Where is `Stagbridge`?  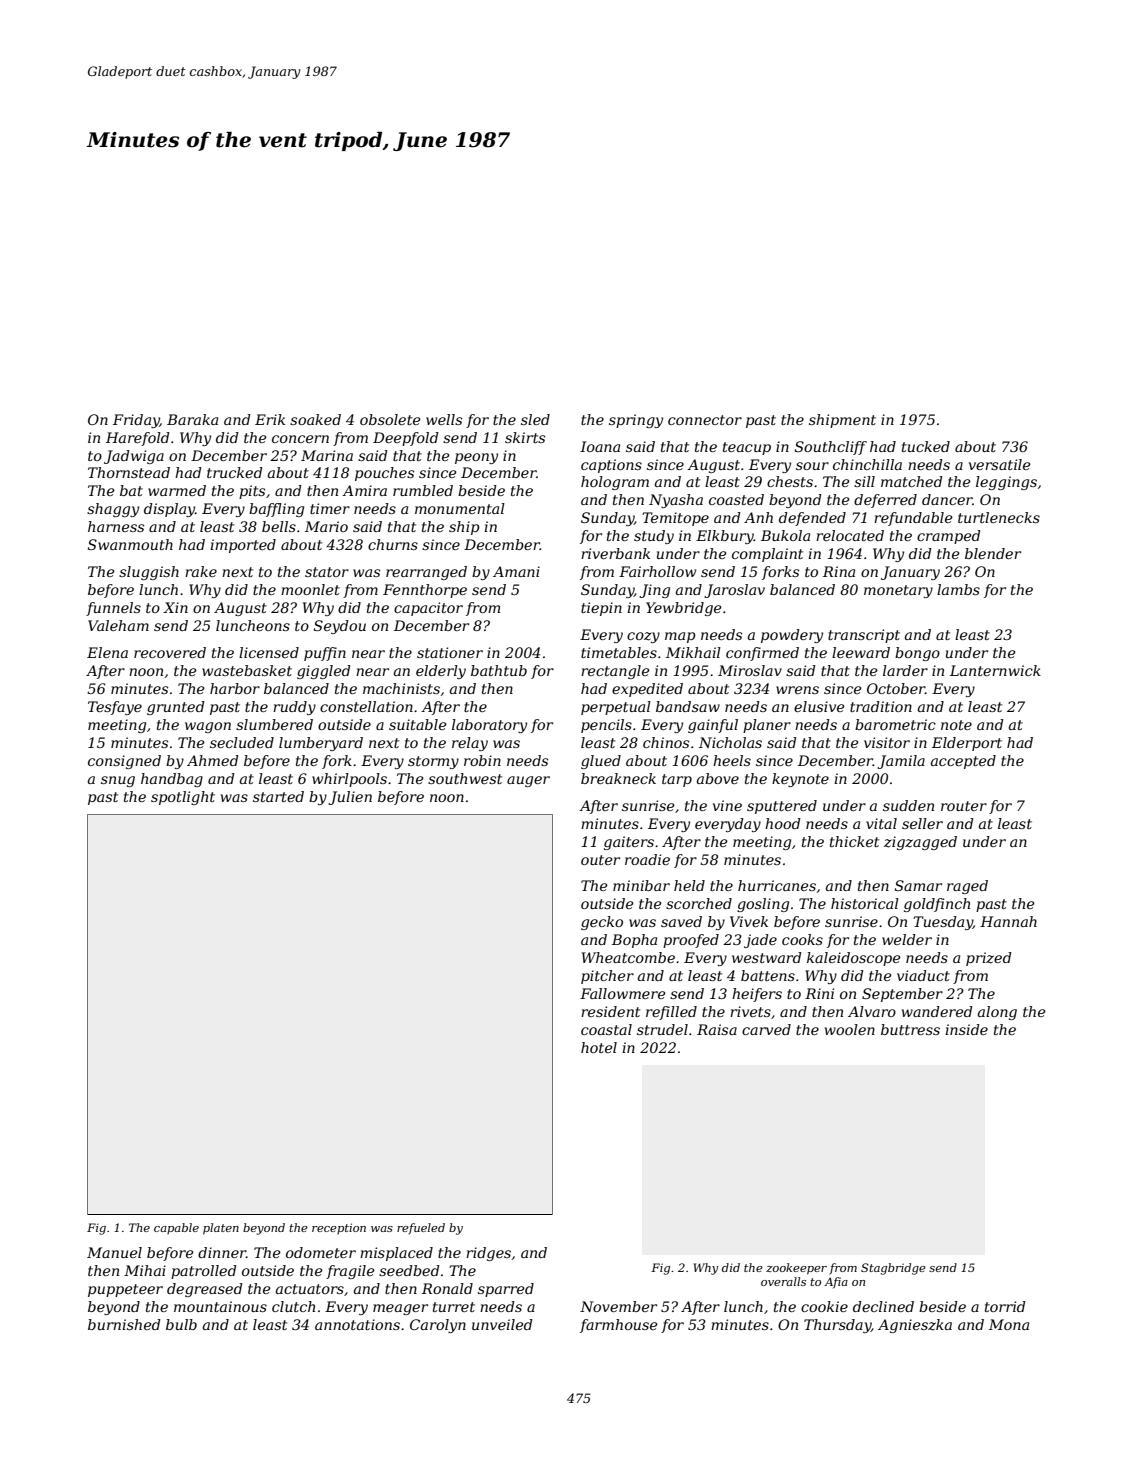
Stagbridge is located at coordinates (893, 1269).
